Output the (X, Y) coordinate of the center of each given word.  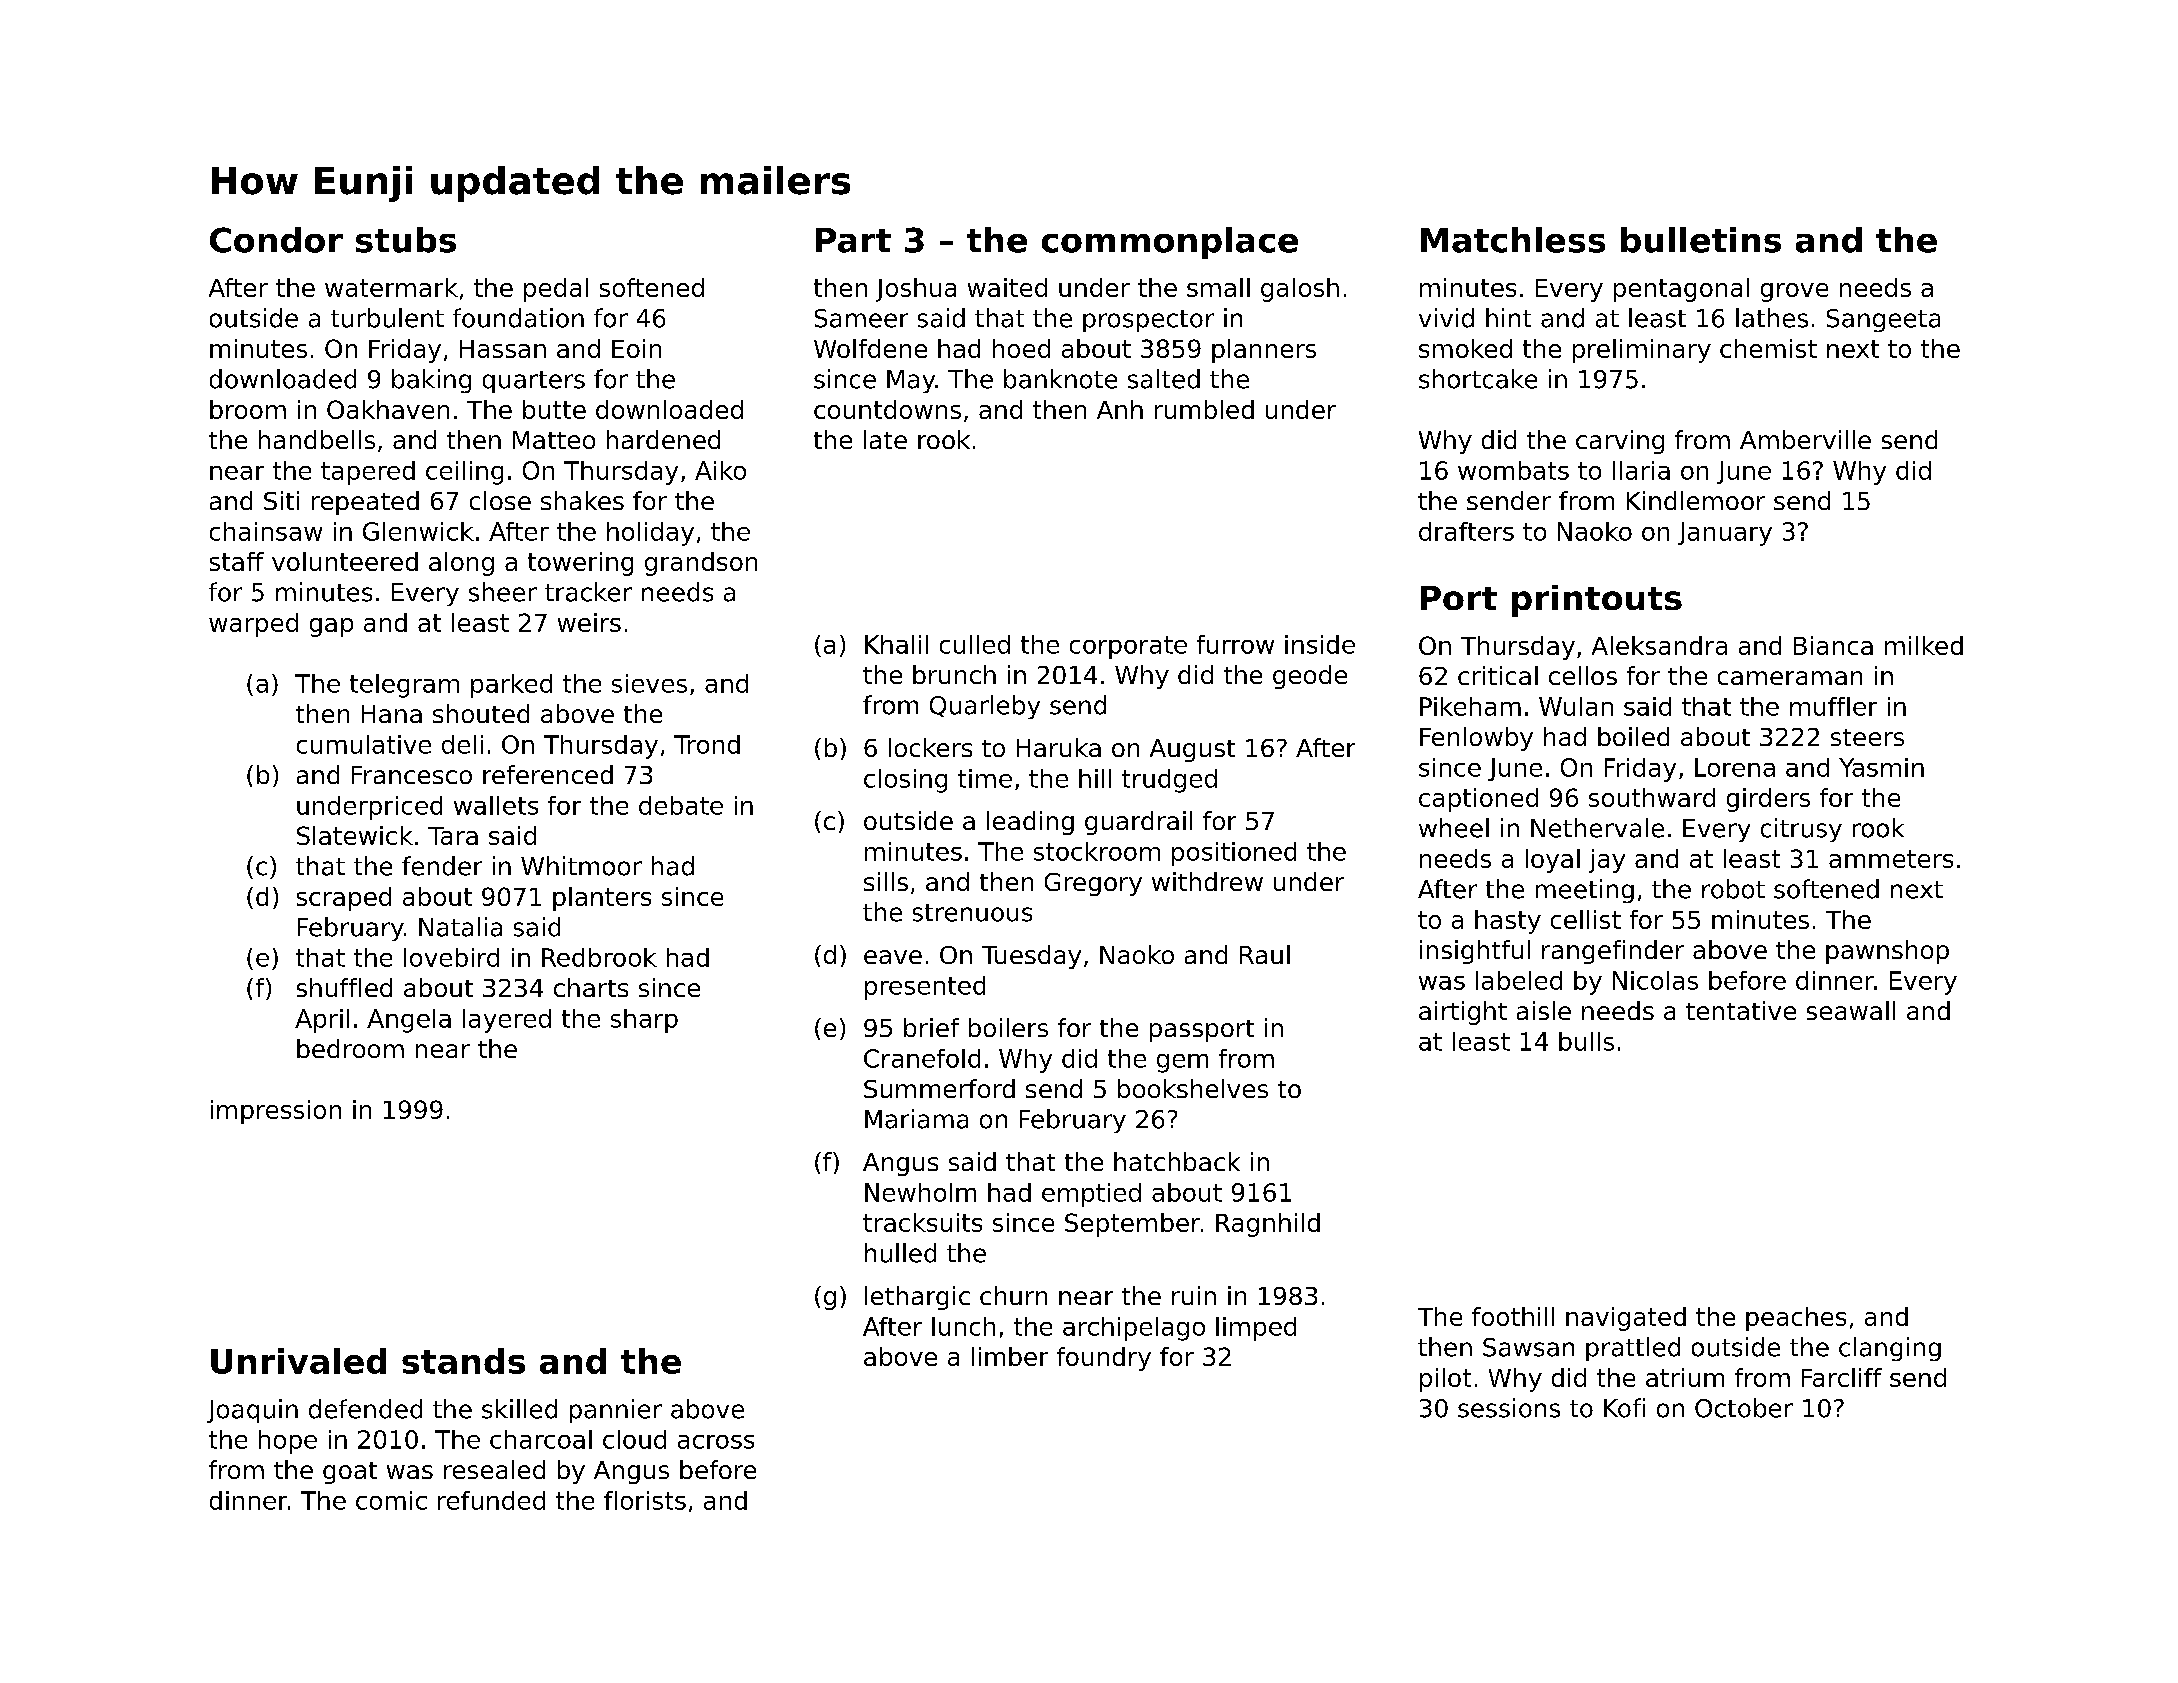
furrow (1235, 644)
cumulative (364, 744)
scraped (344, 899)
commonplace (1170, 243)
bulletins (1701, 240)
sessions (1509, 1408)
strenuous (972, 913)
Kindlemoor (1696, 500)
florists (645, 1500)
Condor (276, 240)
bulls (1586, 1041)
